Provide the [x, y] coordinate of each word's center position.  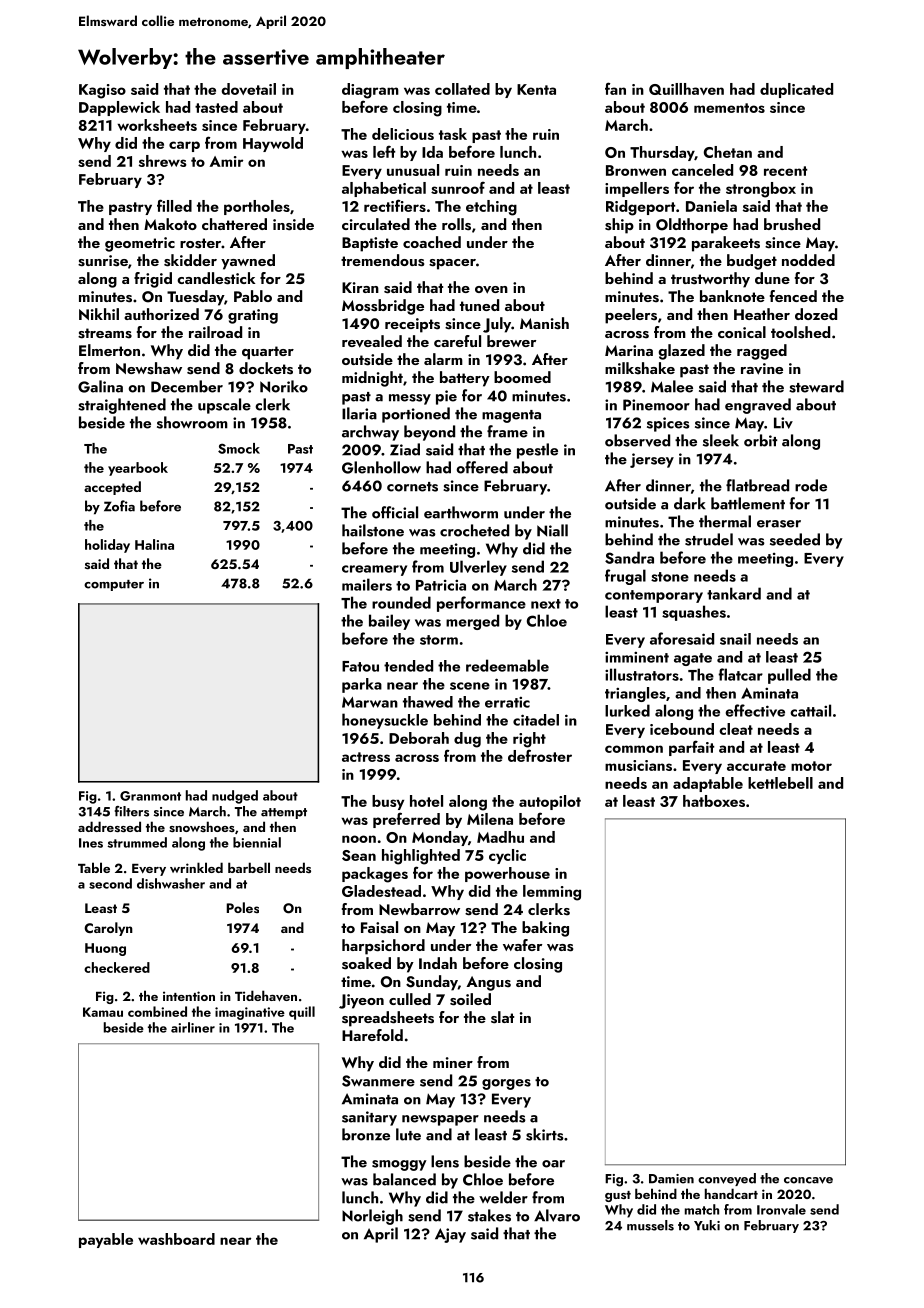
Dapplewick [119, 108]
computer [114, 585]
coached [432, 242]
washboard [176, 1239]
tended [408, 666]
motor [811, 766]
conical [742, 332]
